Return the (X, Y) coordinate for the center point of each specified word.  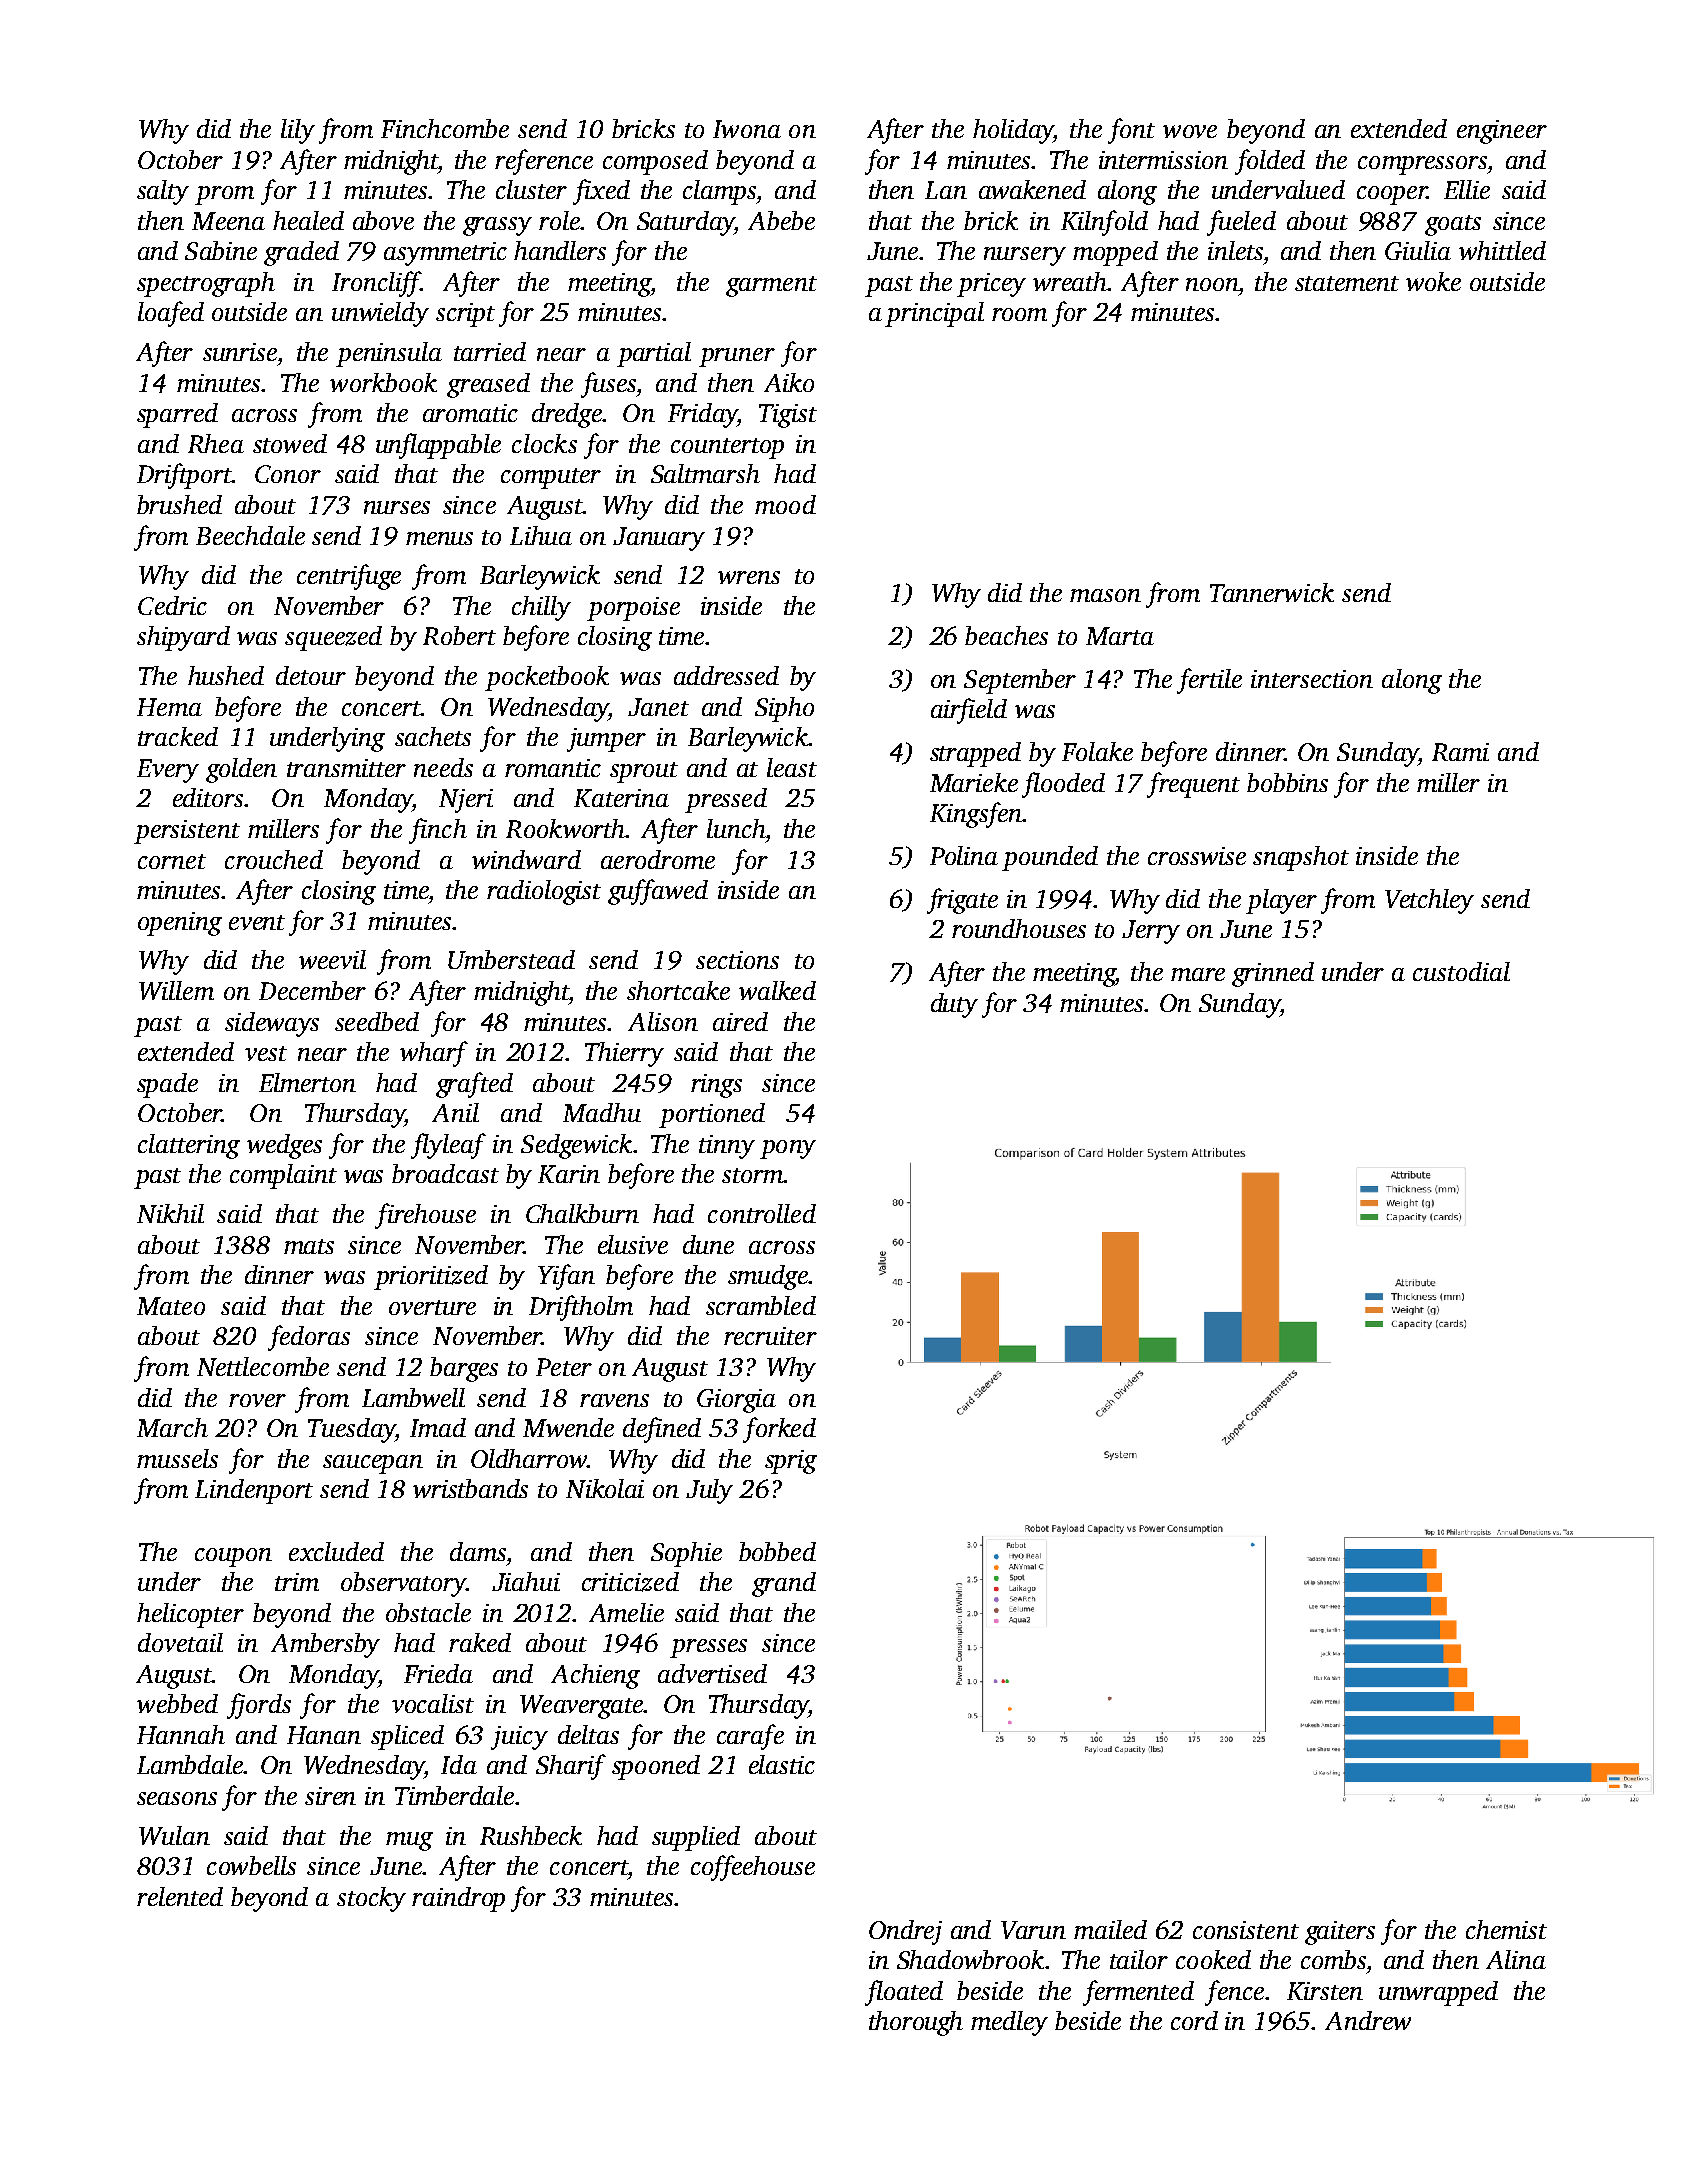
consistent (1246, 1930)
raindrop (458, 1899)
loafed (171, 314)
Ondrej (905, 1932)
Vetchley (1429, 901)
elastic (782, 1764)
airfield (969, 711)
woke (1433, 281)
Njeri (466, 801)
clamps (719, 192)
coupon (233, 1557)
